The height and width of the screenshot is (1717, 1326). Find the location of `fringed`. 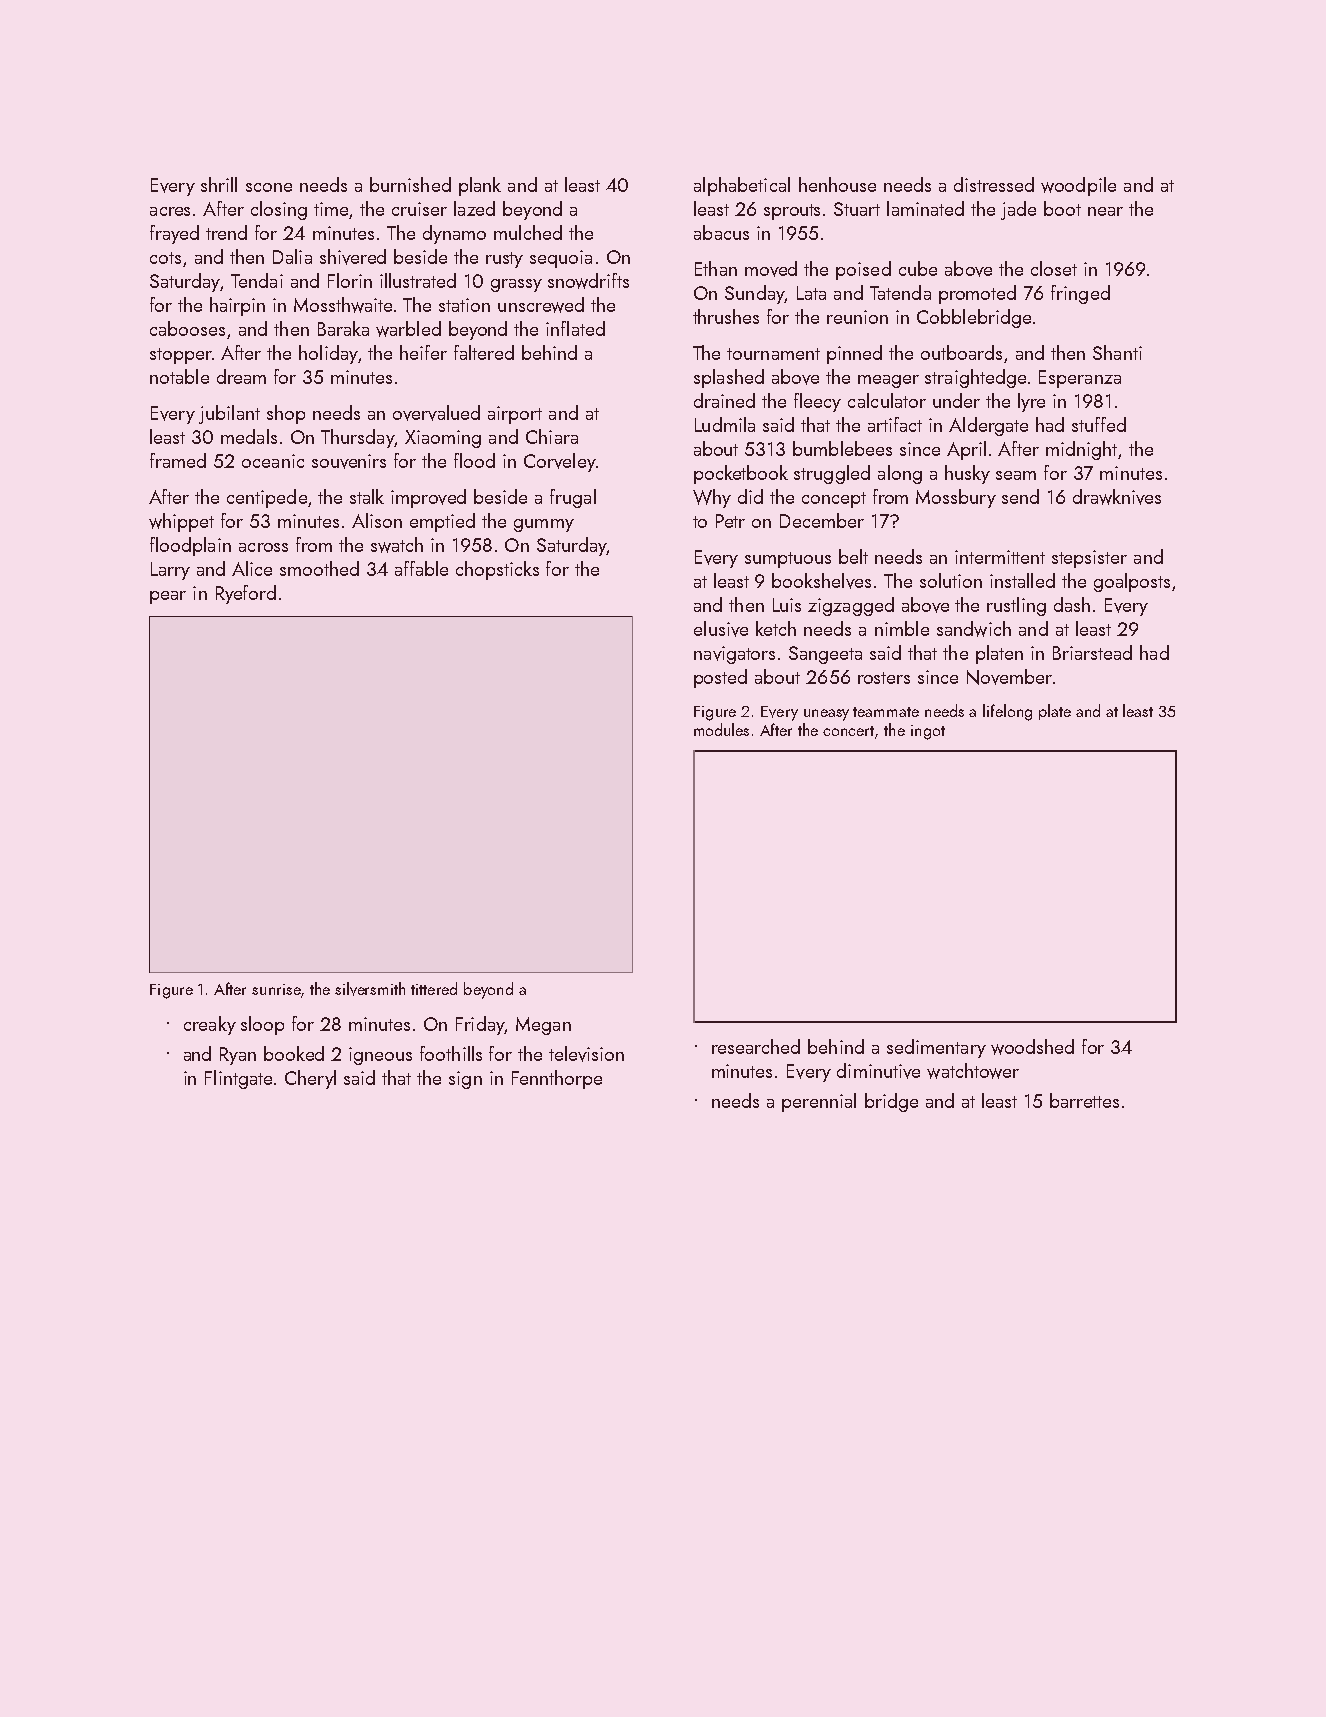

fringed is located at coordinates (1080, 294).
